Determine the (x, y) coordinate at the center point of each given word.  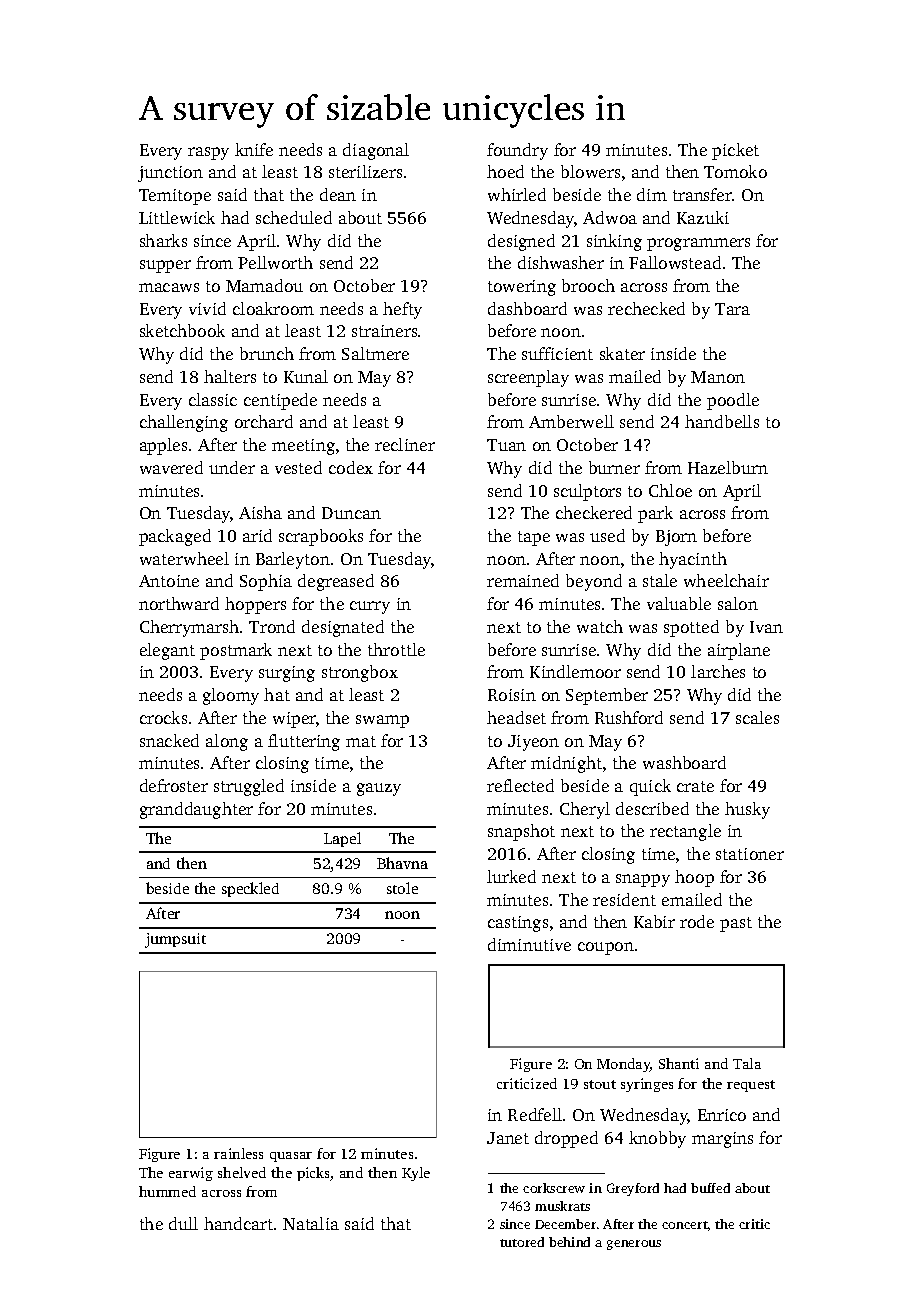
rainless (238, 1153)
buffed (710, 1188)
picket (735, 151)
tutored (522, 1242)
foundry (517, 151)
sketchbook (182, 330)
